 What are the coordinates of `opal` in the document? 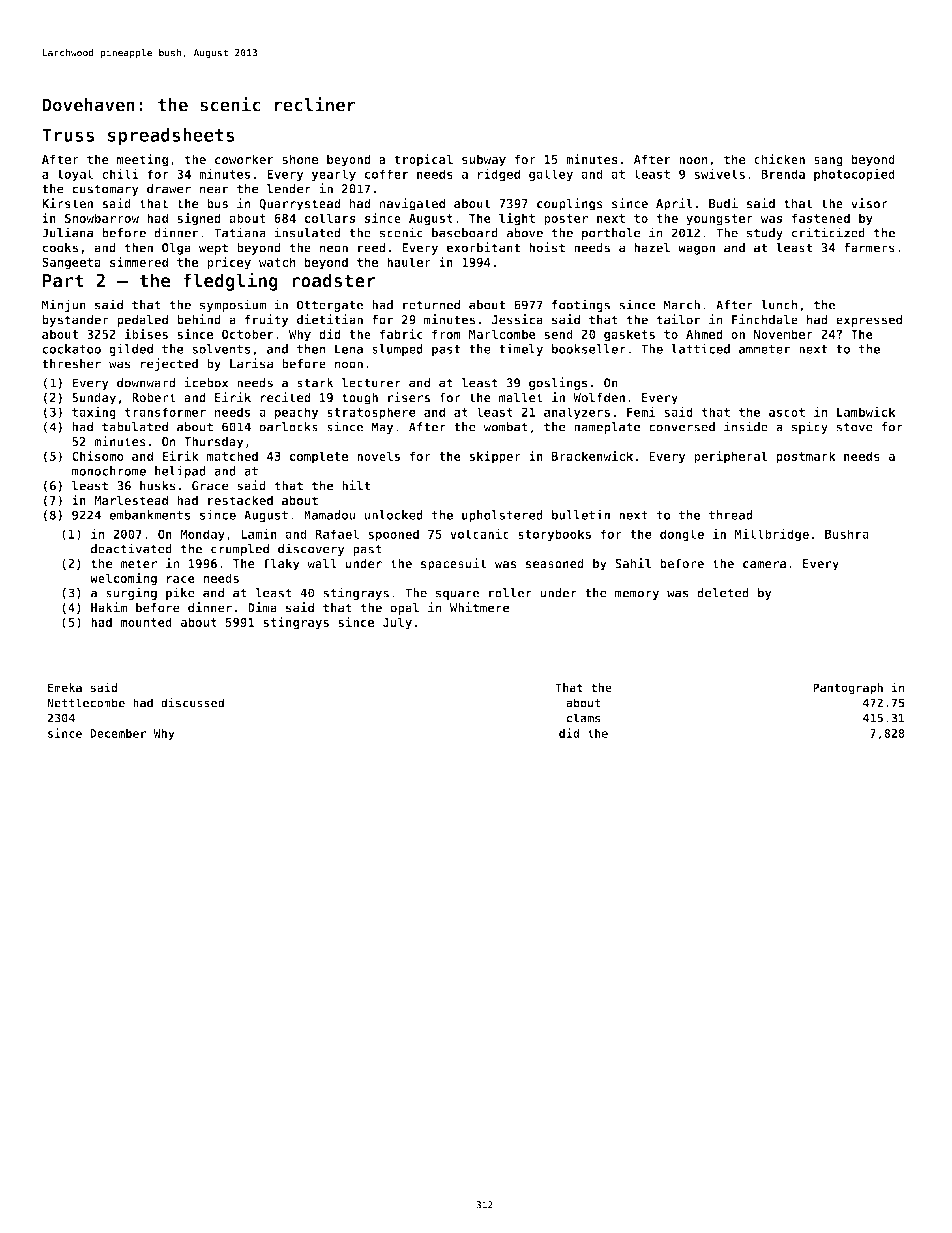 It's located at (404, 609).
